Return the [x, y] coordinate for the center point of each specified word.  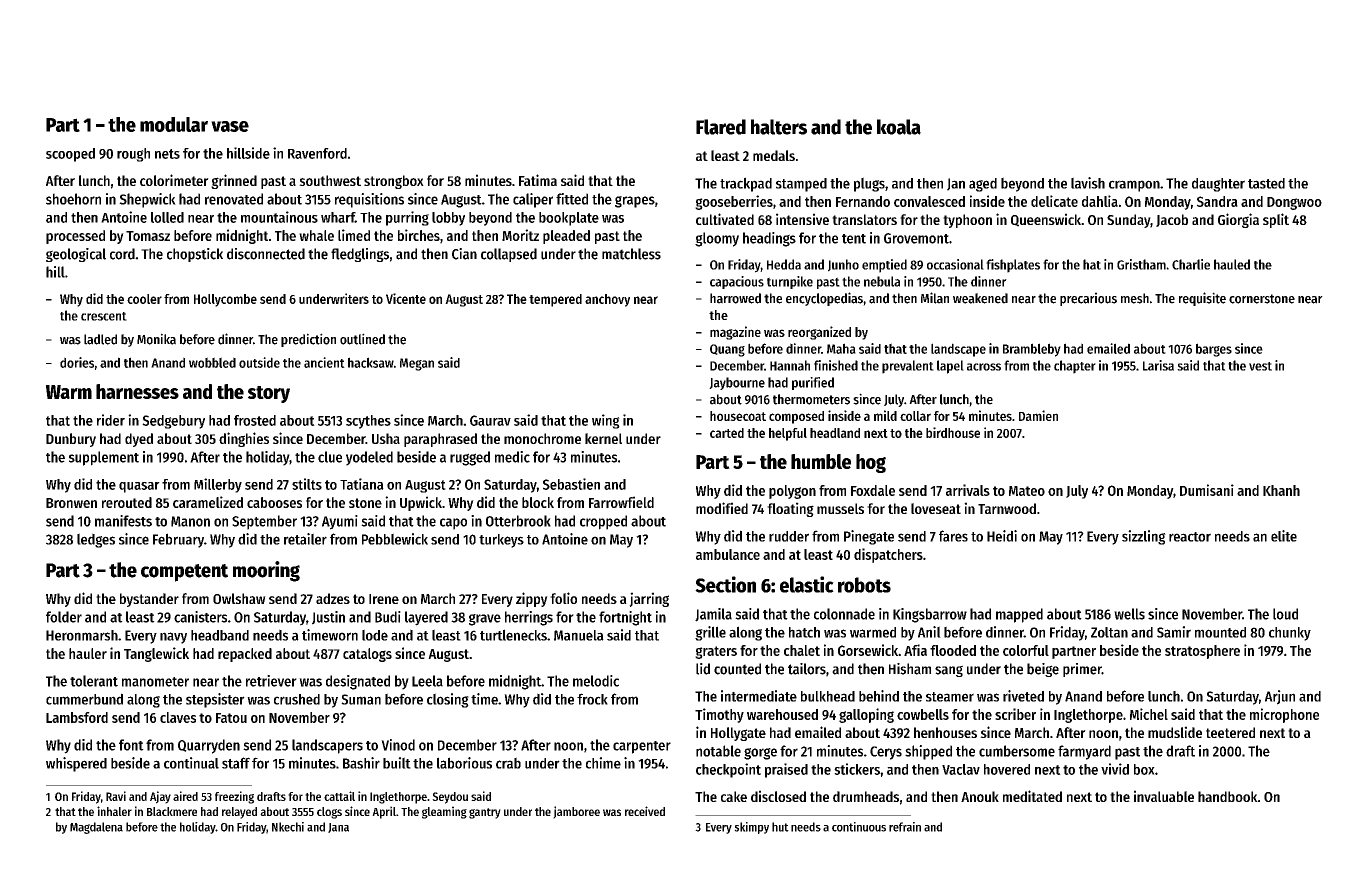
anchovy [607, 300]
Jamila [713, 615]
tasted [1266, 183]
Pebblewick [395, 539]
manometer [155, 682]
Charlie [1191, 264]
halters [779, 127]
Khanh [1281, 490]
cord [122, 254]
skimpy [751, 828]
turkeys [501, 541]
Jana [338, 828]
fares [953, 536]
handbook [1228, 796]
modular [174, 124]
